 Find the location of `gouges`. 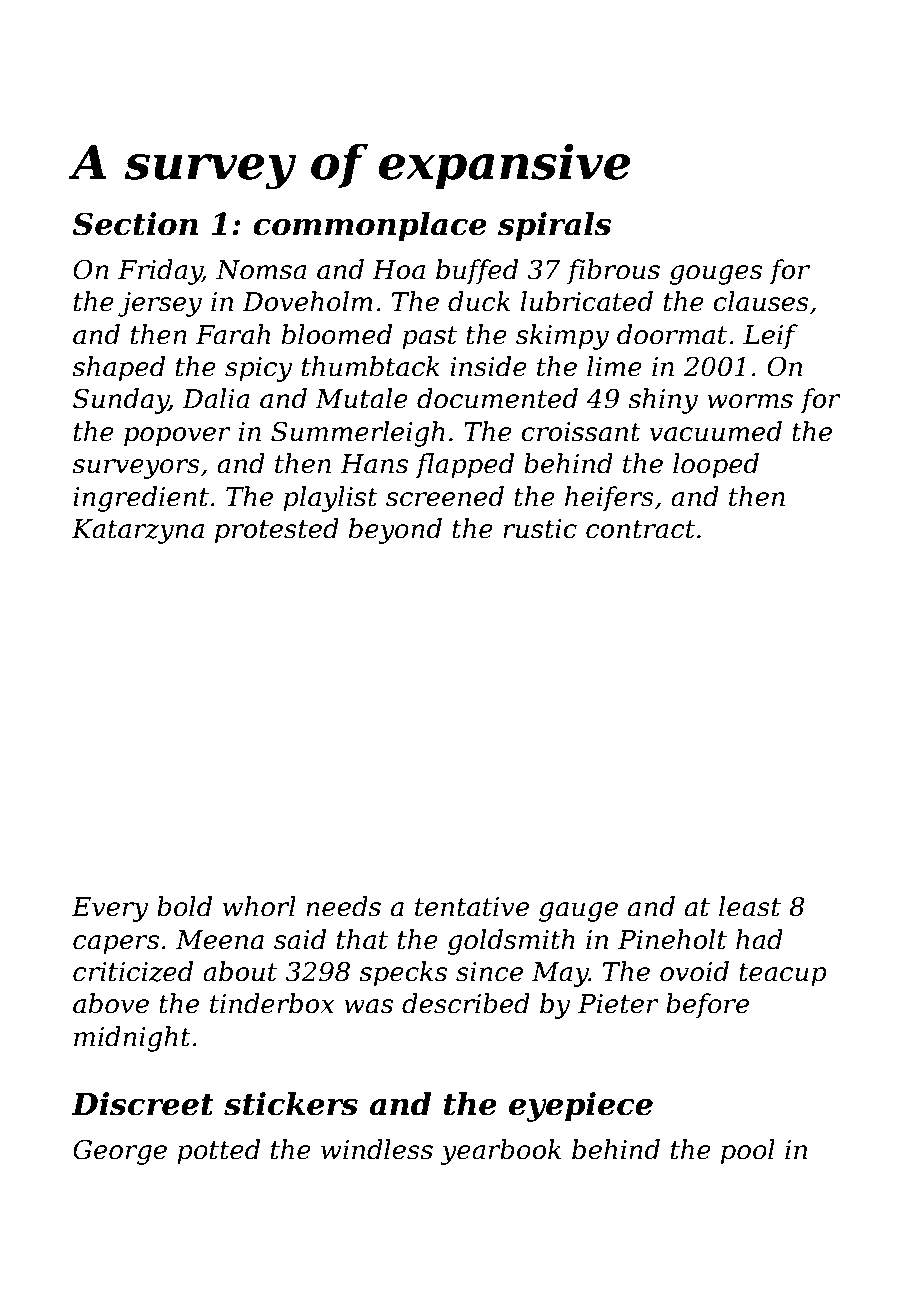

gouges is located at coordinates (716, 275).
